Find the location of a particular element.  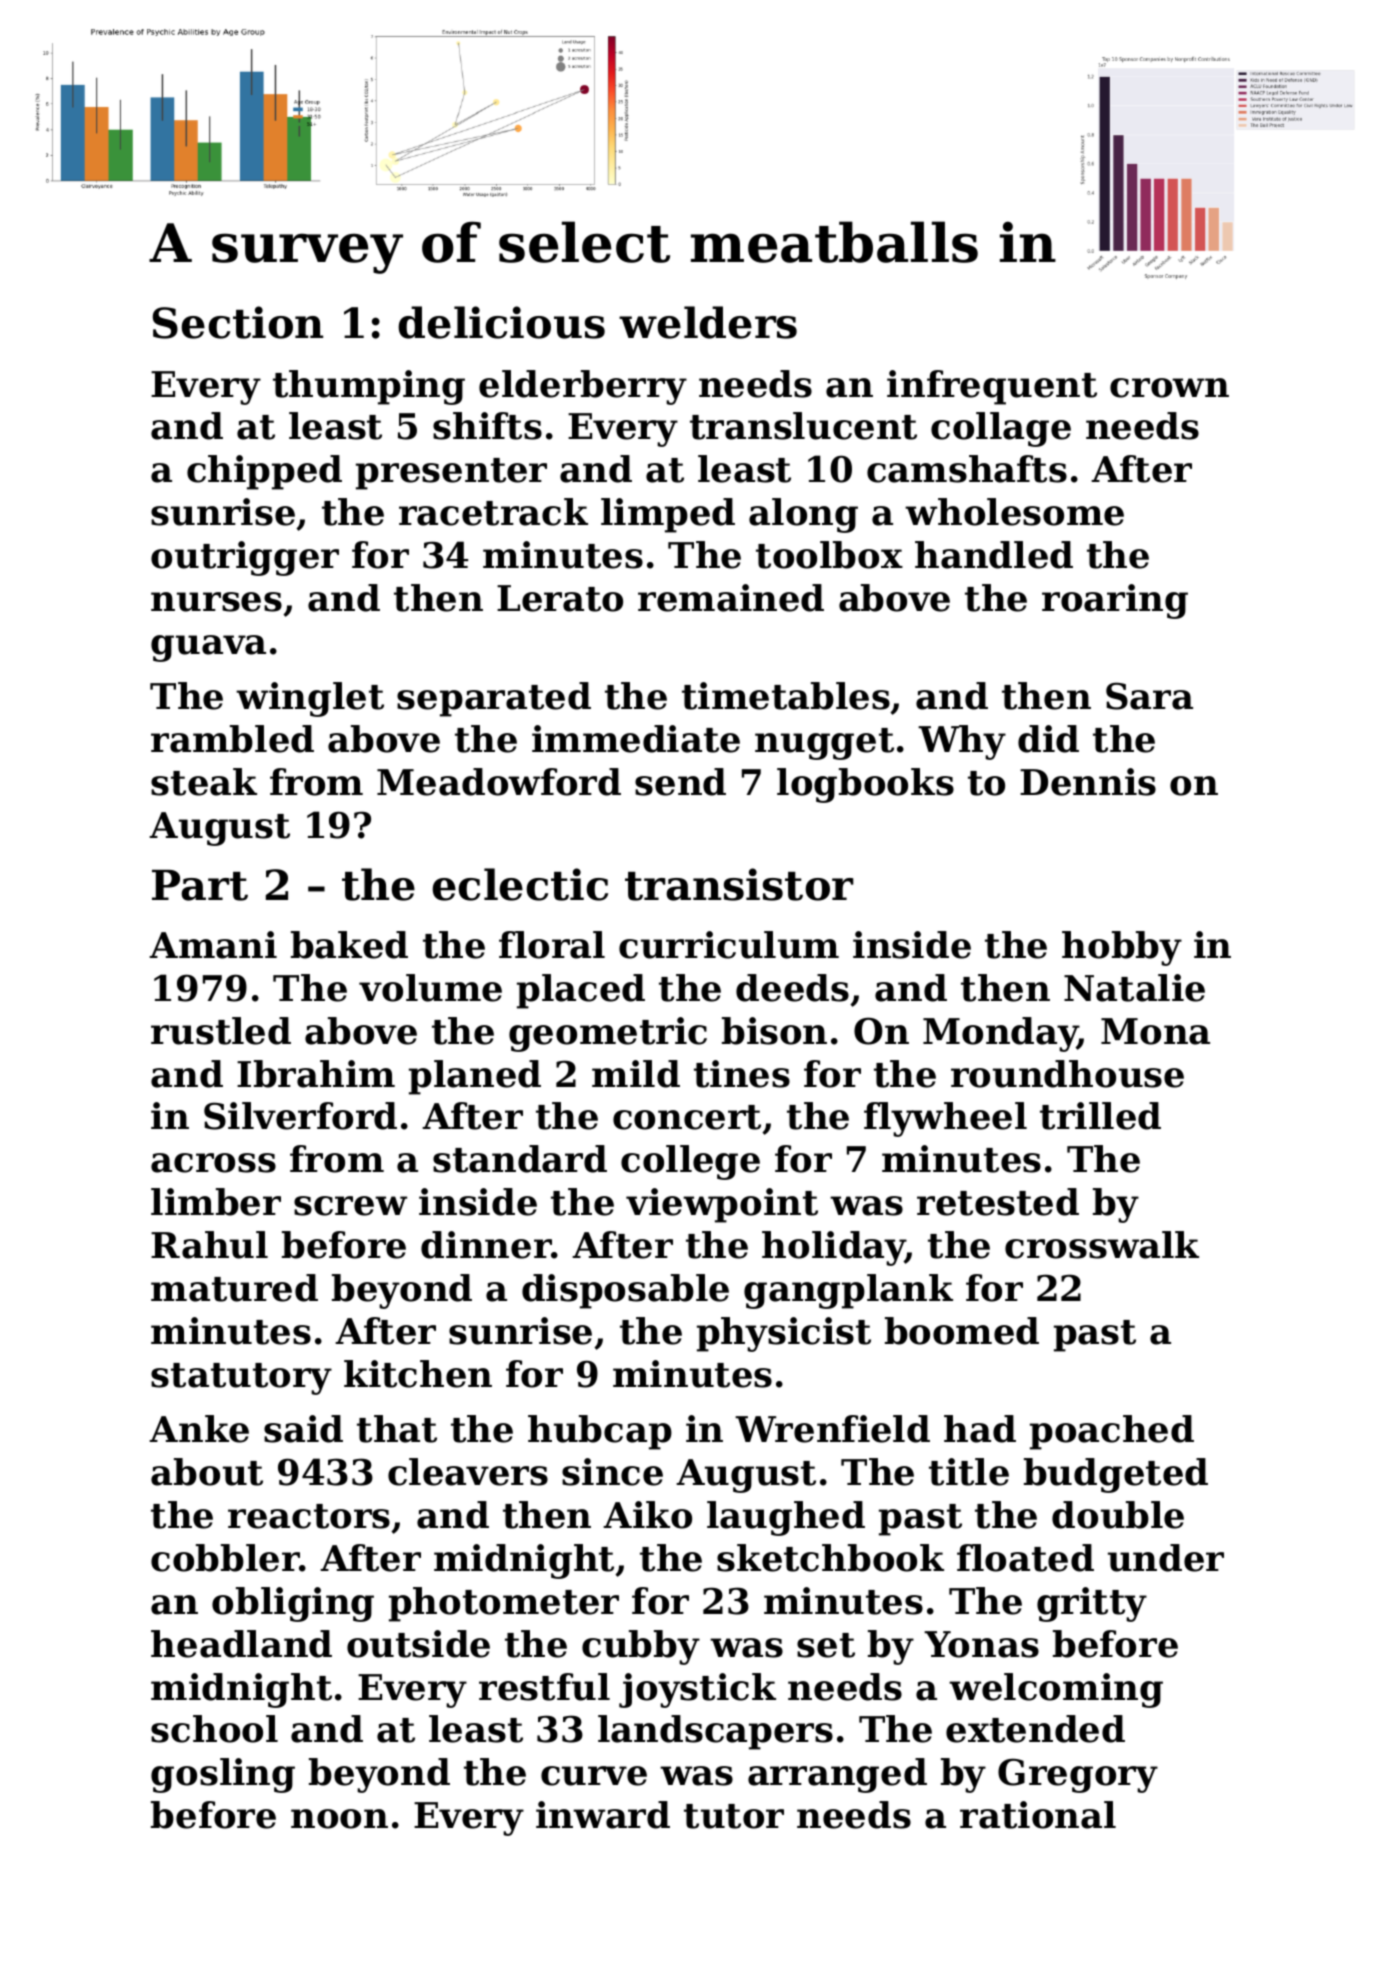

gosling is located at coordinates (223, 1775).
